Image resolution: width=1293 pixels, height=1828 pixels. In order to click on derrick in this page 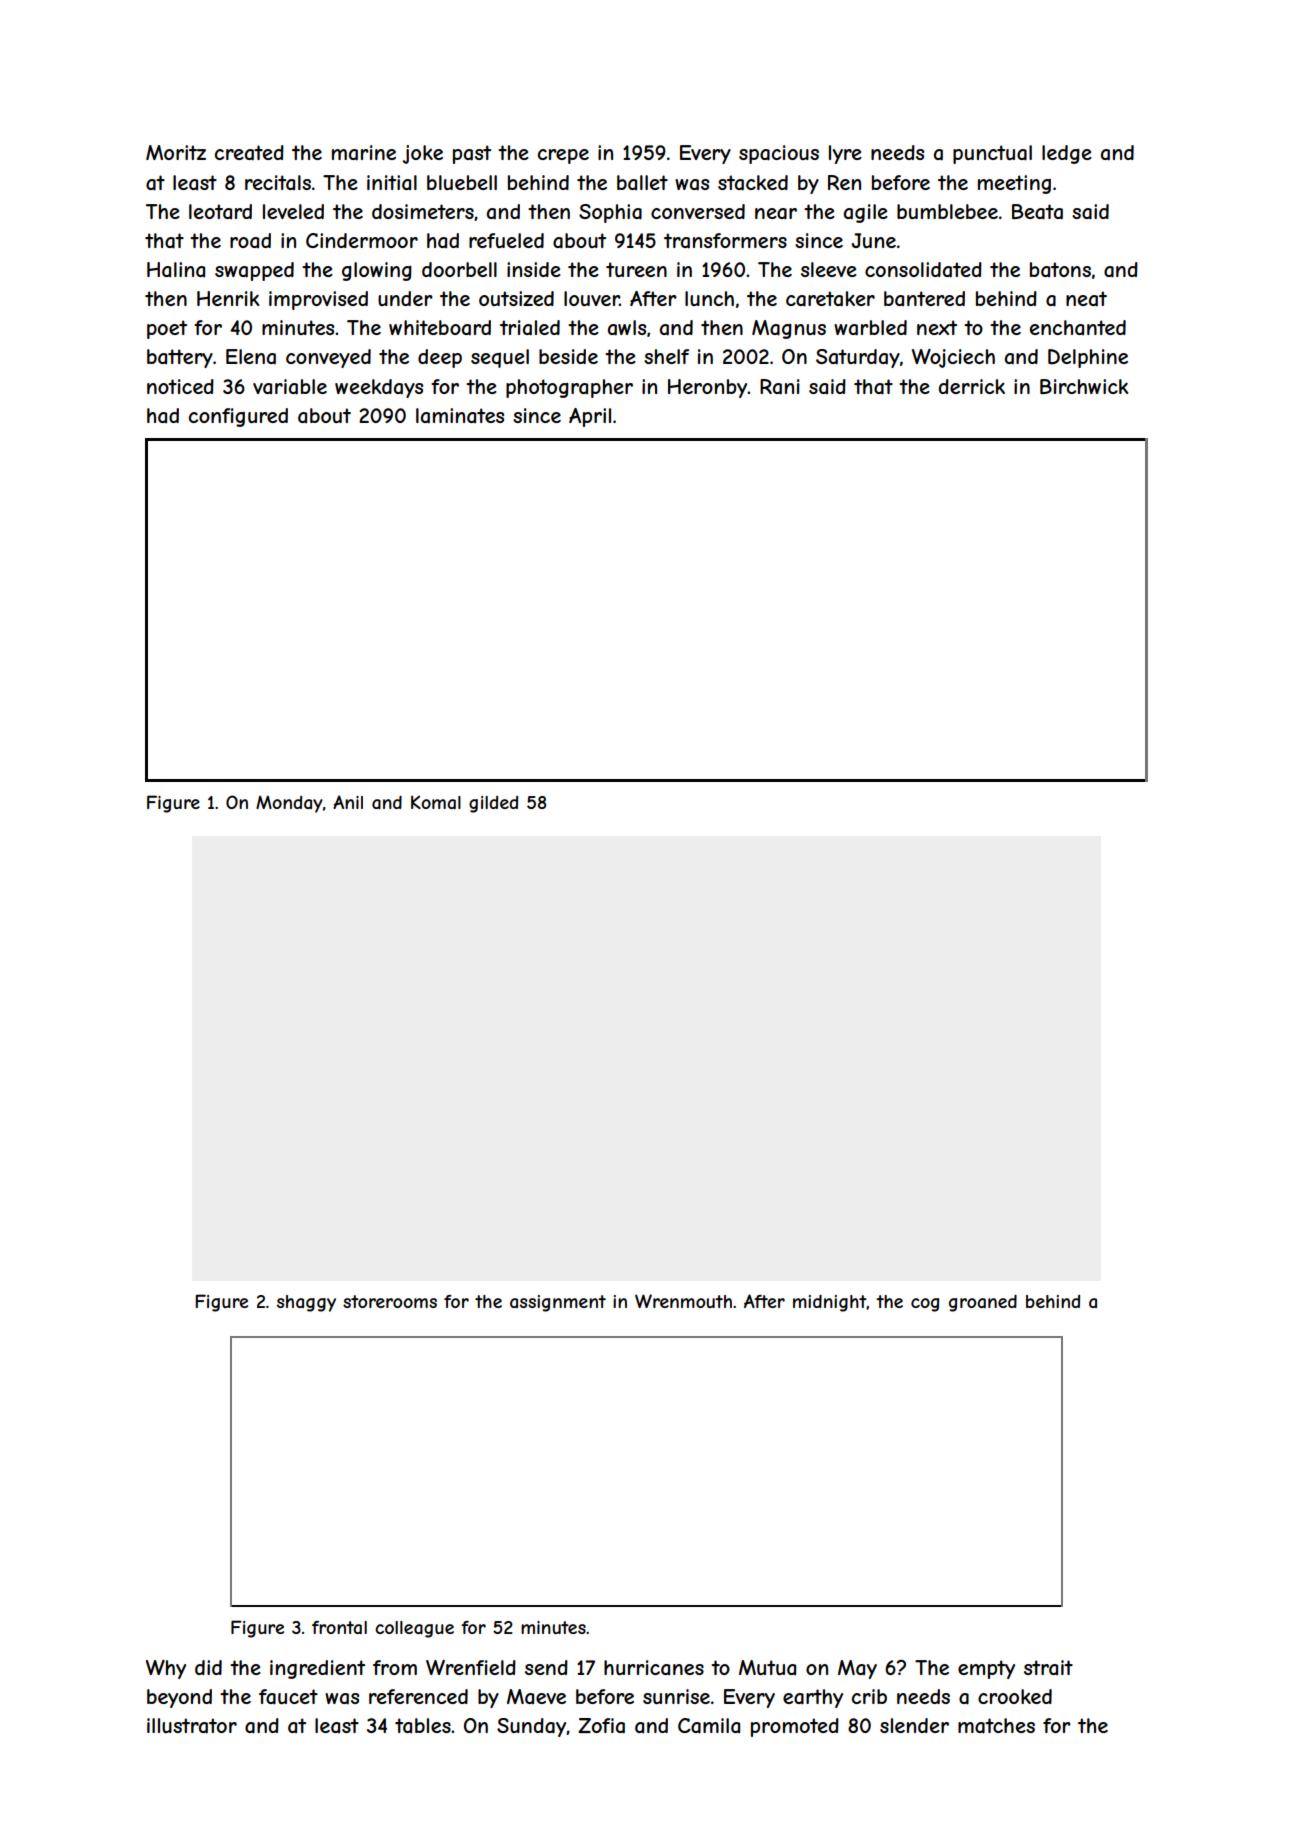, I will do `click(972, 386)`.
